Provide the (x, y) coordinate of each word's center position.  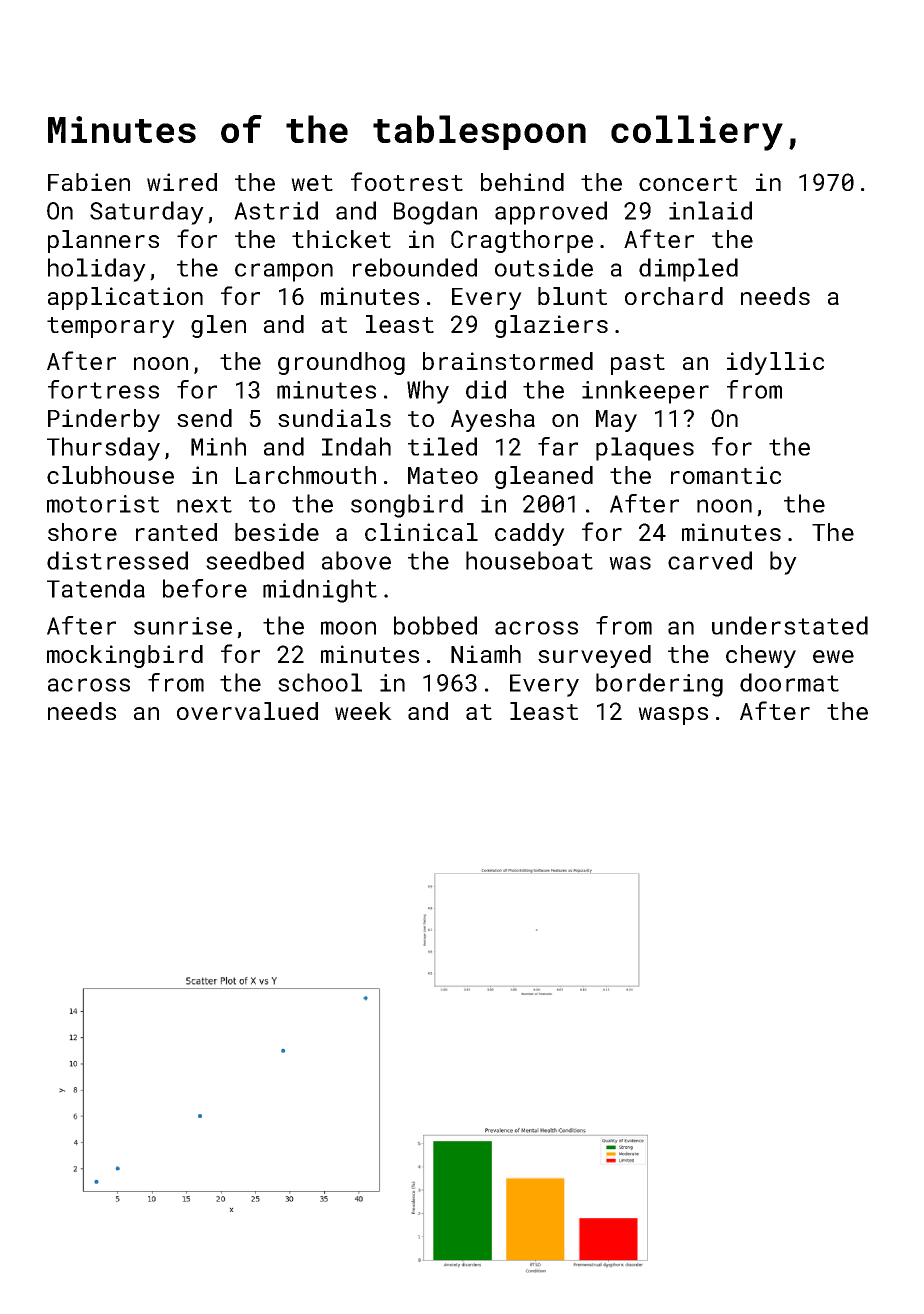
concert (688, 183)
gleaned (544, 477)
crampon (284, 272)
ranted (176, 532)
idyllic (775, 363)
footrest (407, 181)
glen (218, 326)
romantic (726, 475)
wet (312, 183)
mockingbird (125, 656)
